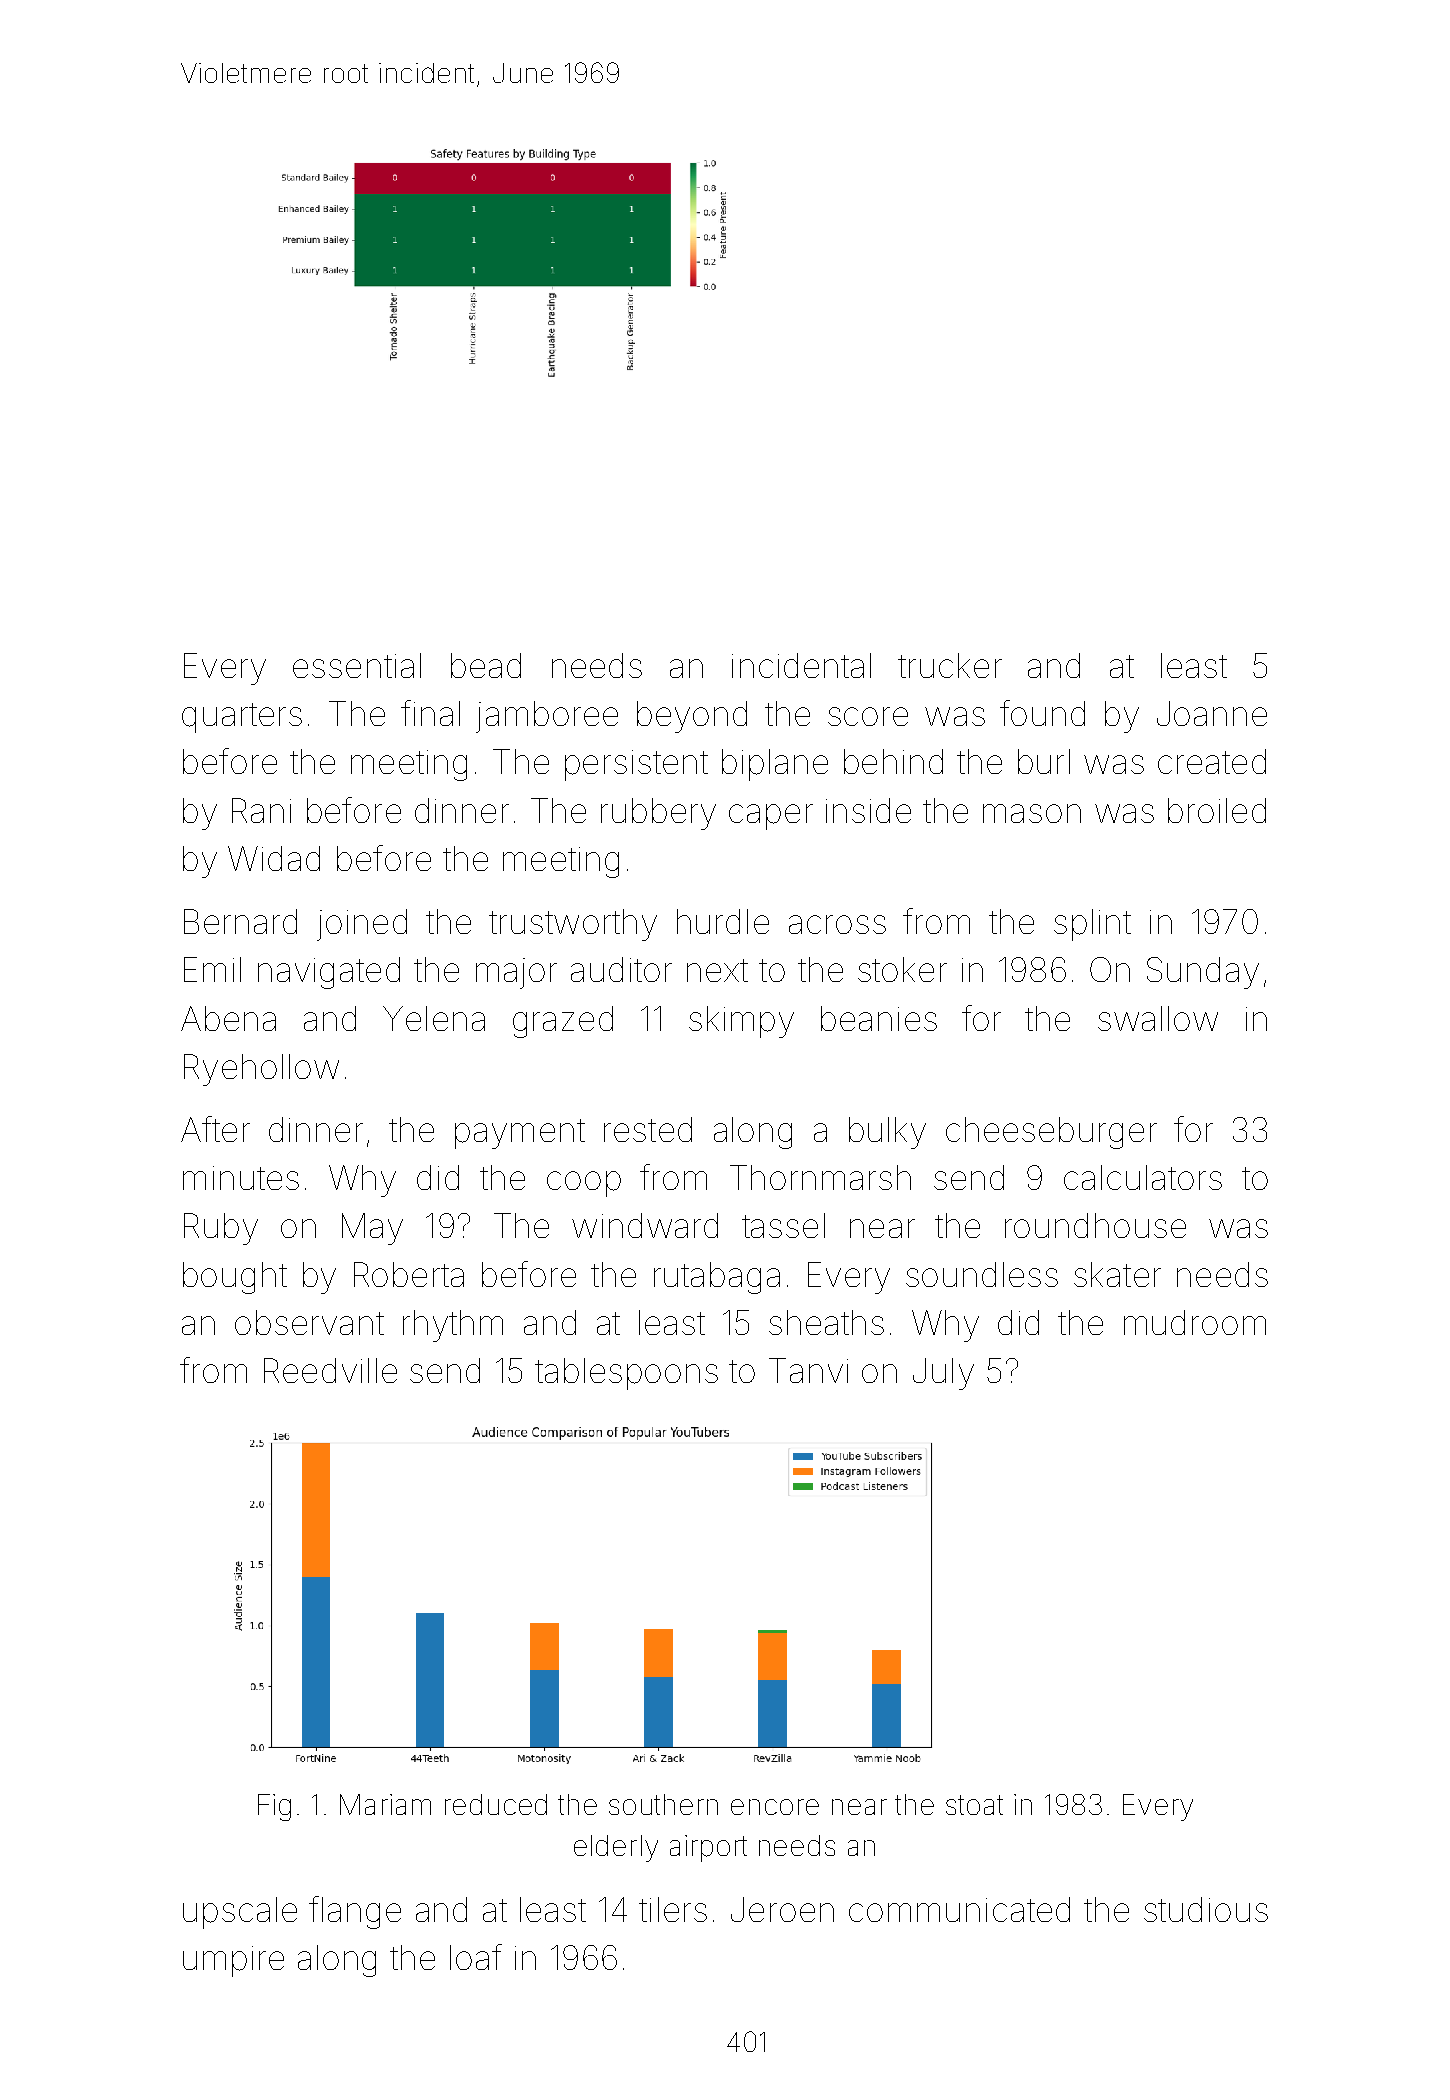 The image size is (1450, 2100). I want to click on calculators, so click(1143, 1177).
